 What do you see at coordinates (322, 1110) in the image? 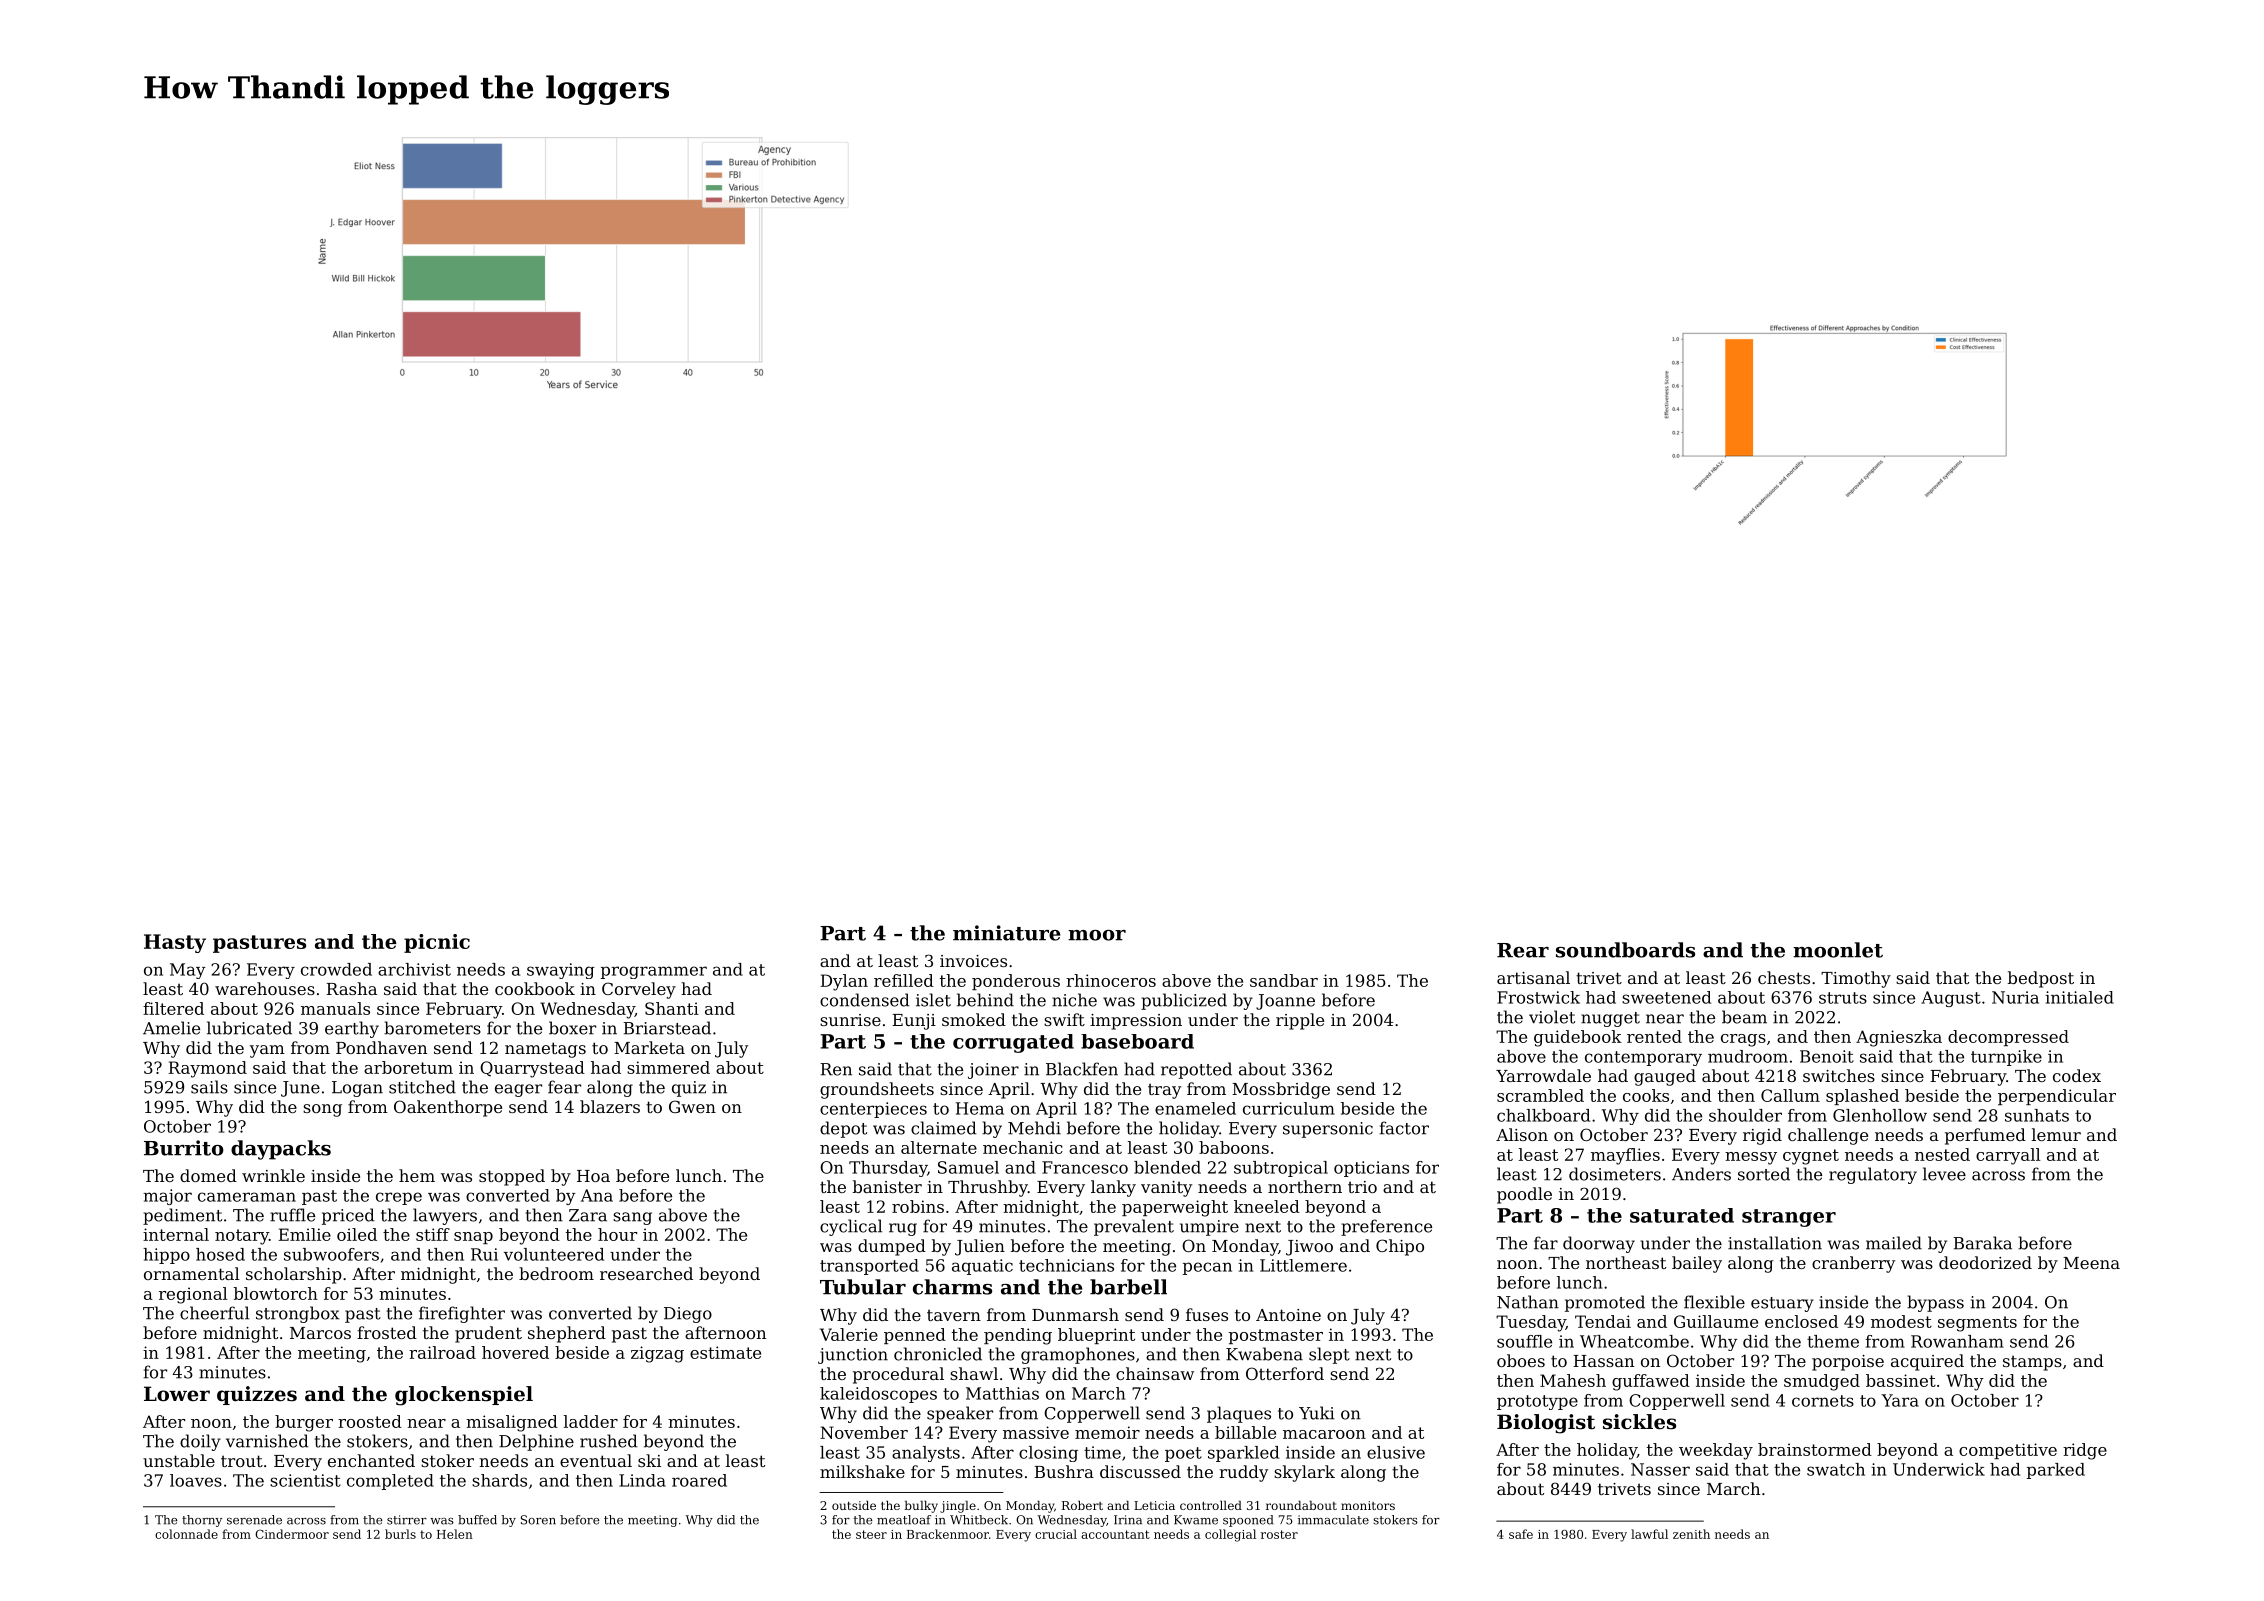
I see `song` at bounding box center [322, 1110].
